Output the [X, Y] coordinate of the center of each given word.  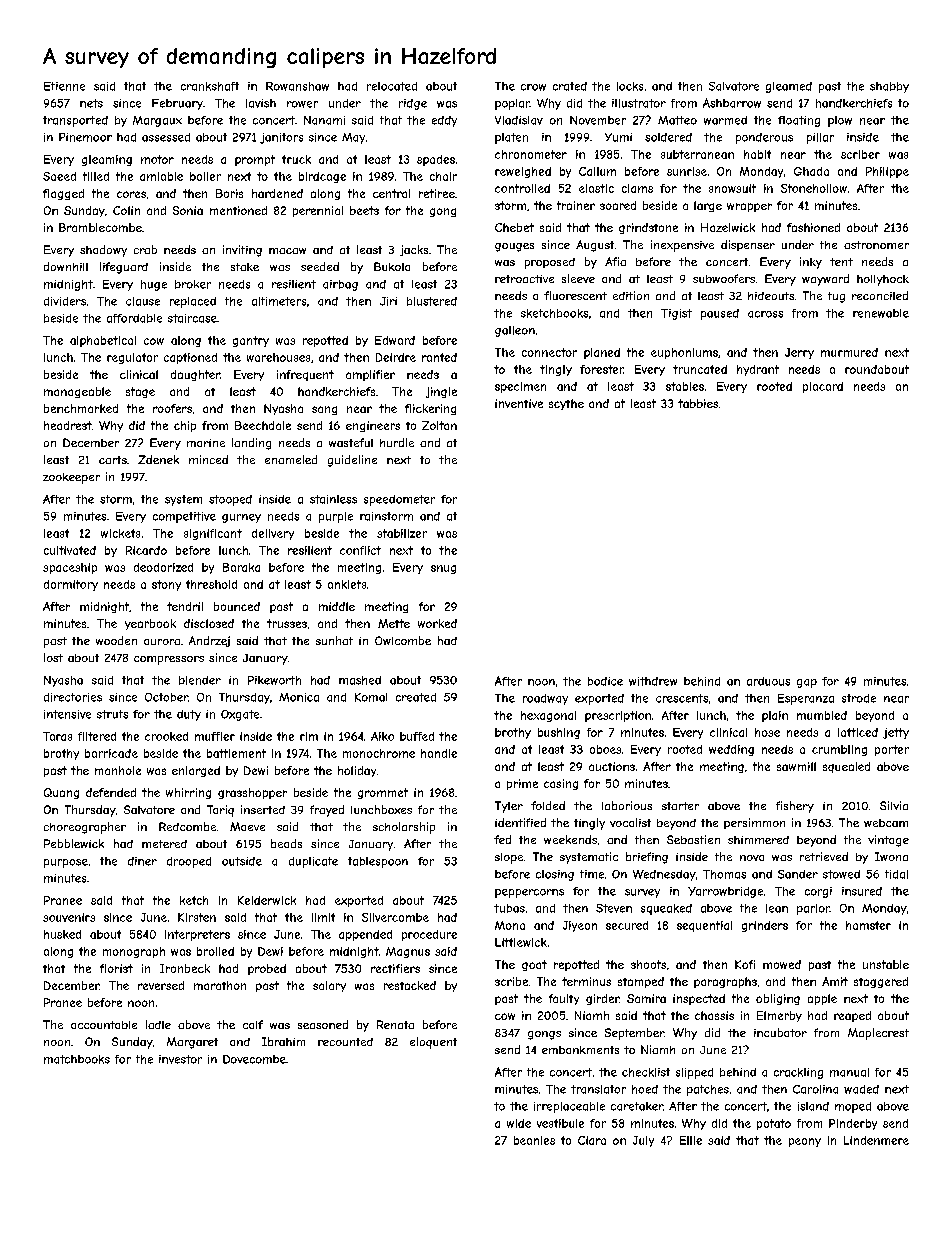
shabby [889, 87]
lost [53, 657]
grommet [383, 793]
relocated [392, 86]
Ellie [691, 1140]
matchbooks [77, 1059]
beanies [534, 1140]
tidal [896, 874]
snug [443, 569]
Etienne [64, 86]
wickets [120, 533]
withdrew [653, 681]
